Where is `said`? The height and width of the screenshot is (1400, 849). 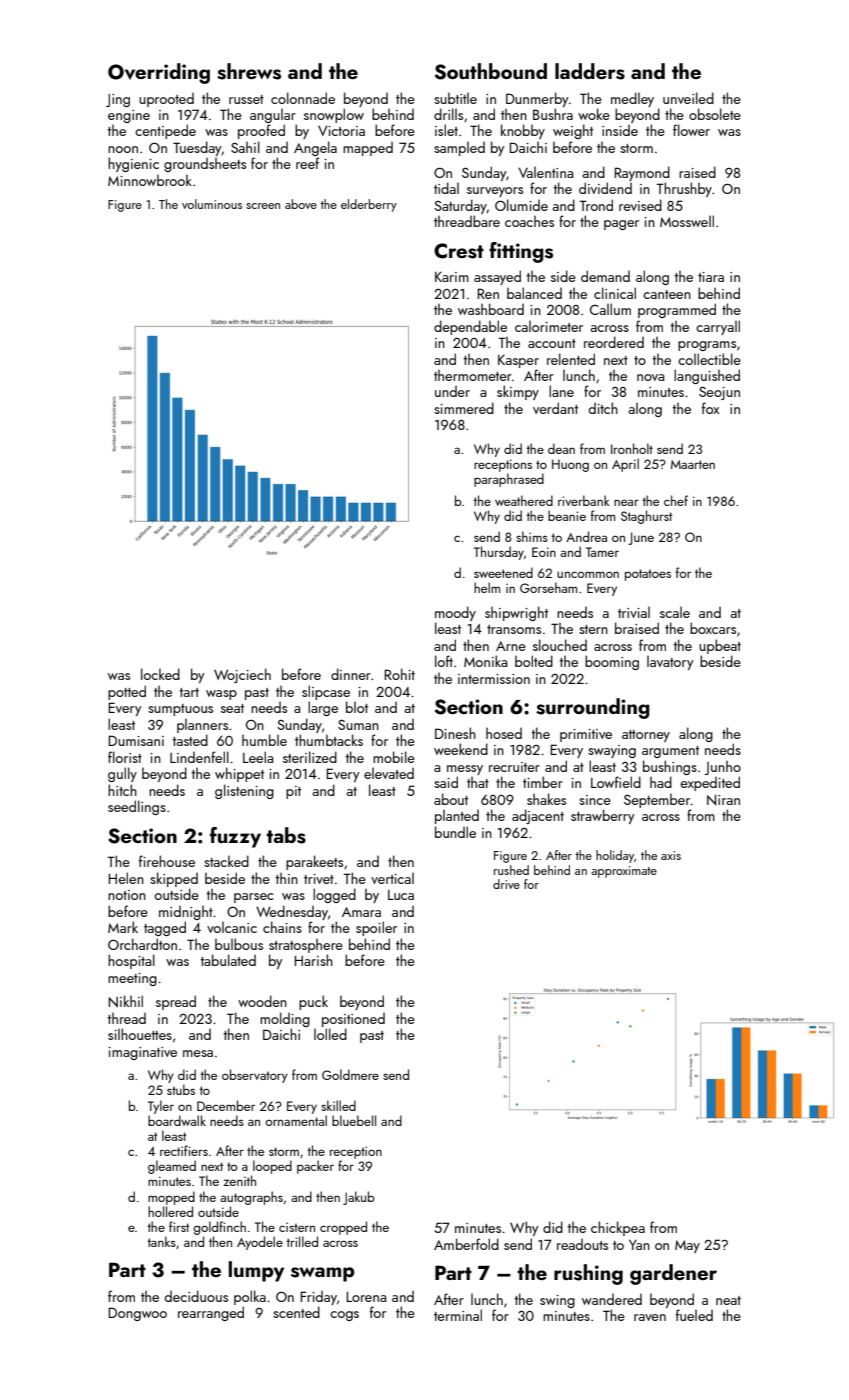
said is located at coordinates (446, 782).
